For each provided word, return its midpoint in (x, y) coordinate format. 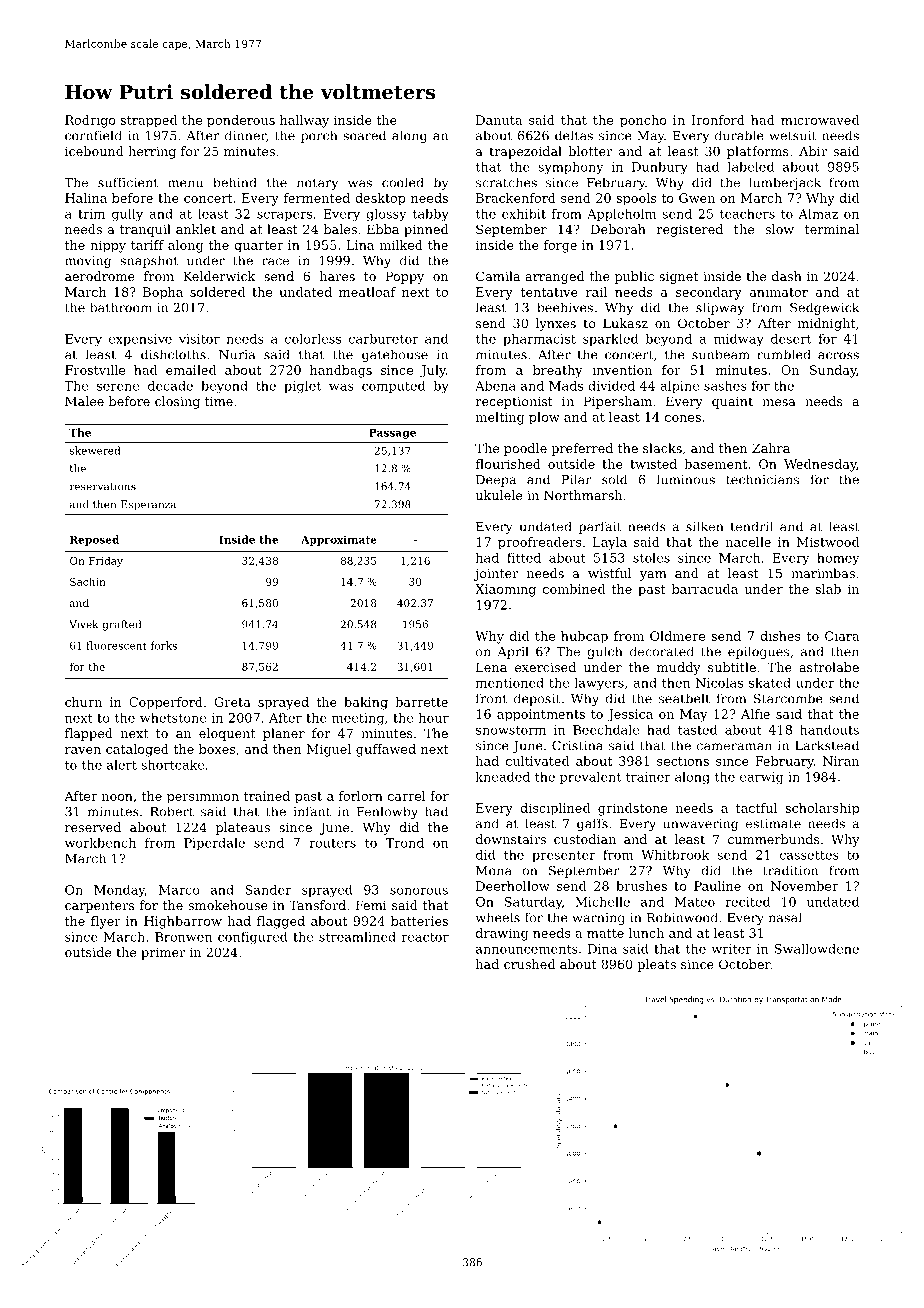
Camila (498, 276)
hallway (304, 121)
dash (787, 276)
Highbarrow (183, 922)
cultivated (537, 761)
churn (83, 702)
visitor (199, 339)
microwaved (820, 120)
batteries (419, 921)
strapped (148, 121)
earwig (762, 778)
